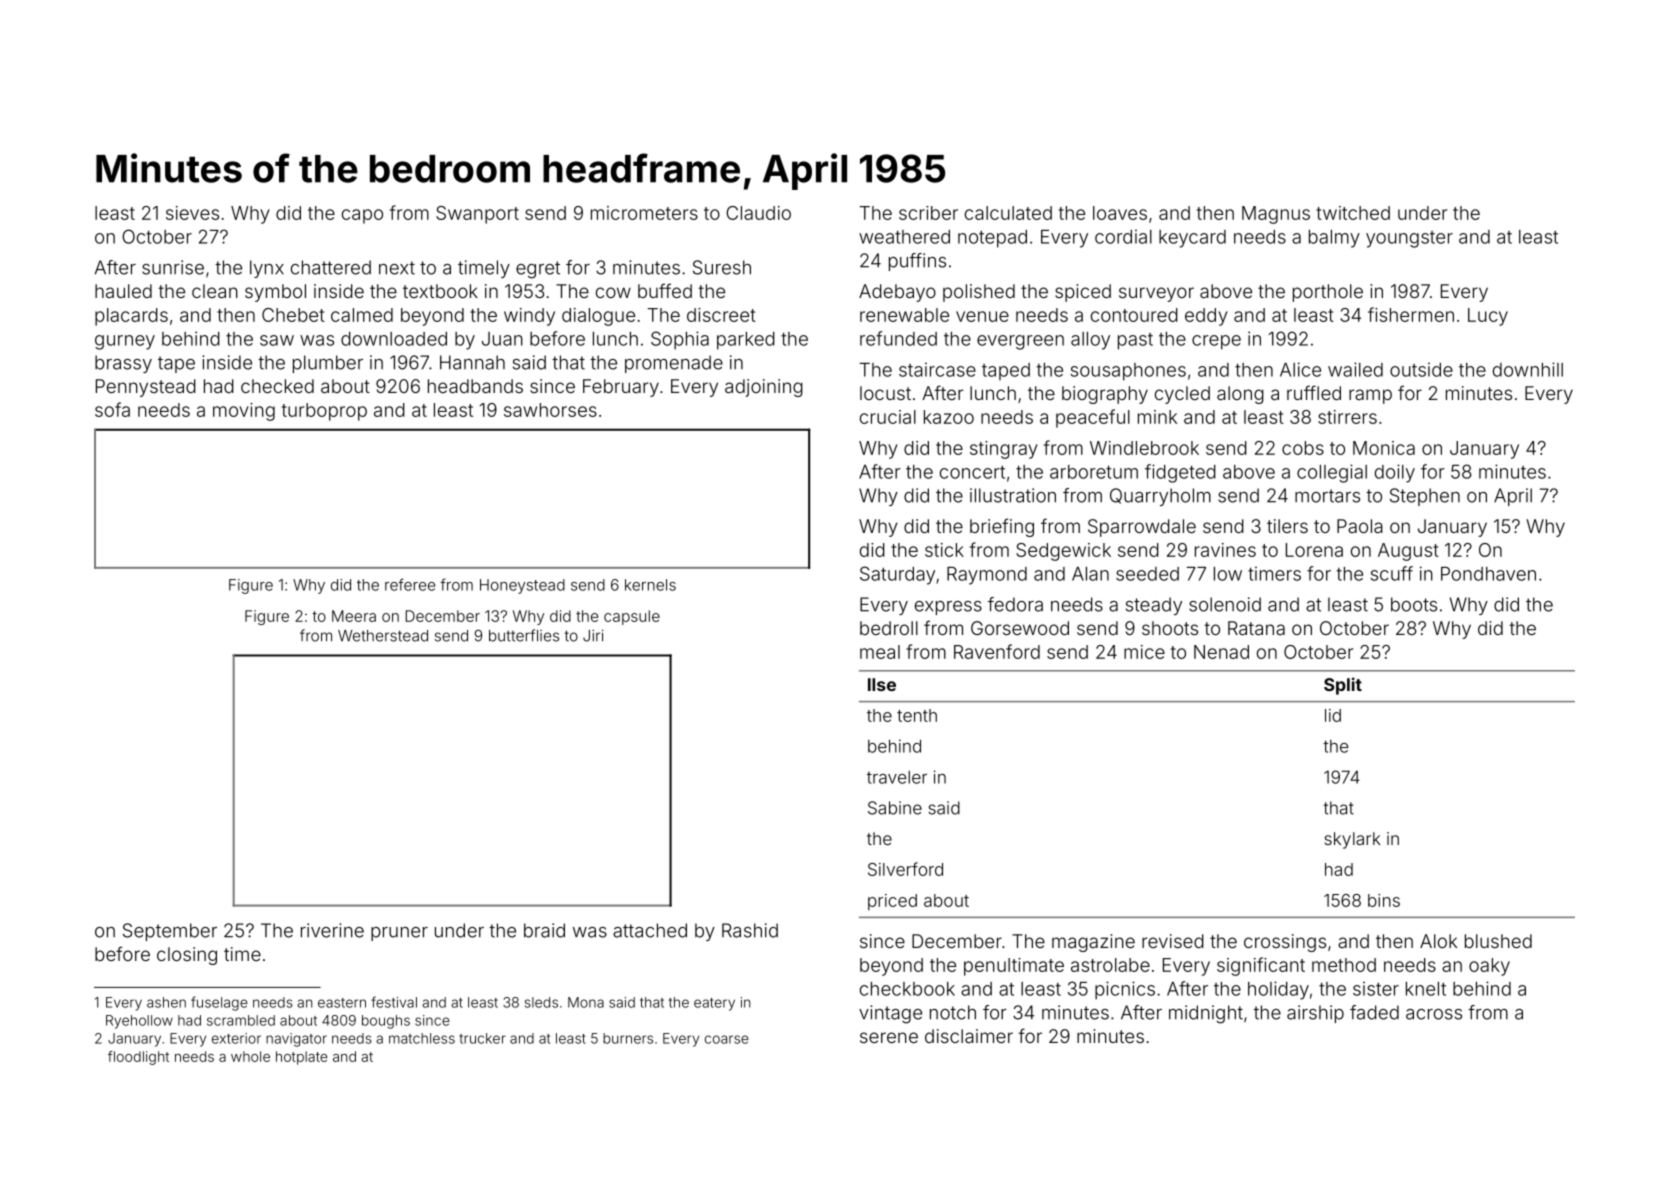 This screenshot has height=1180, width=1669. Describe the element at coordinates (944, 550) in the screenshot. I see `stick` at that location.
